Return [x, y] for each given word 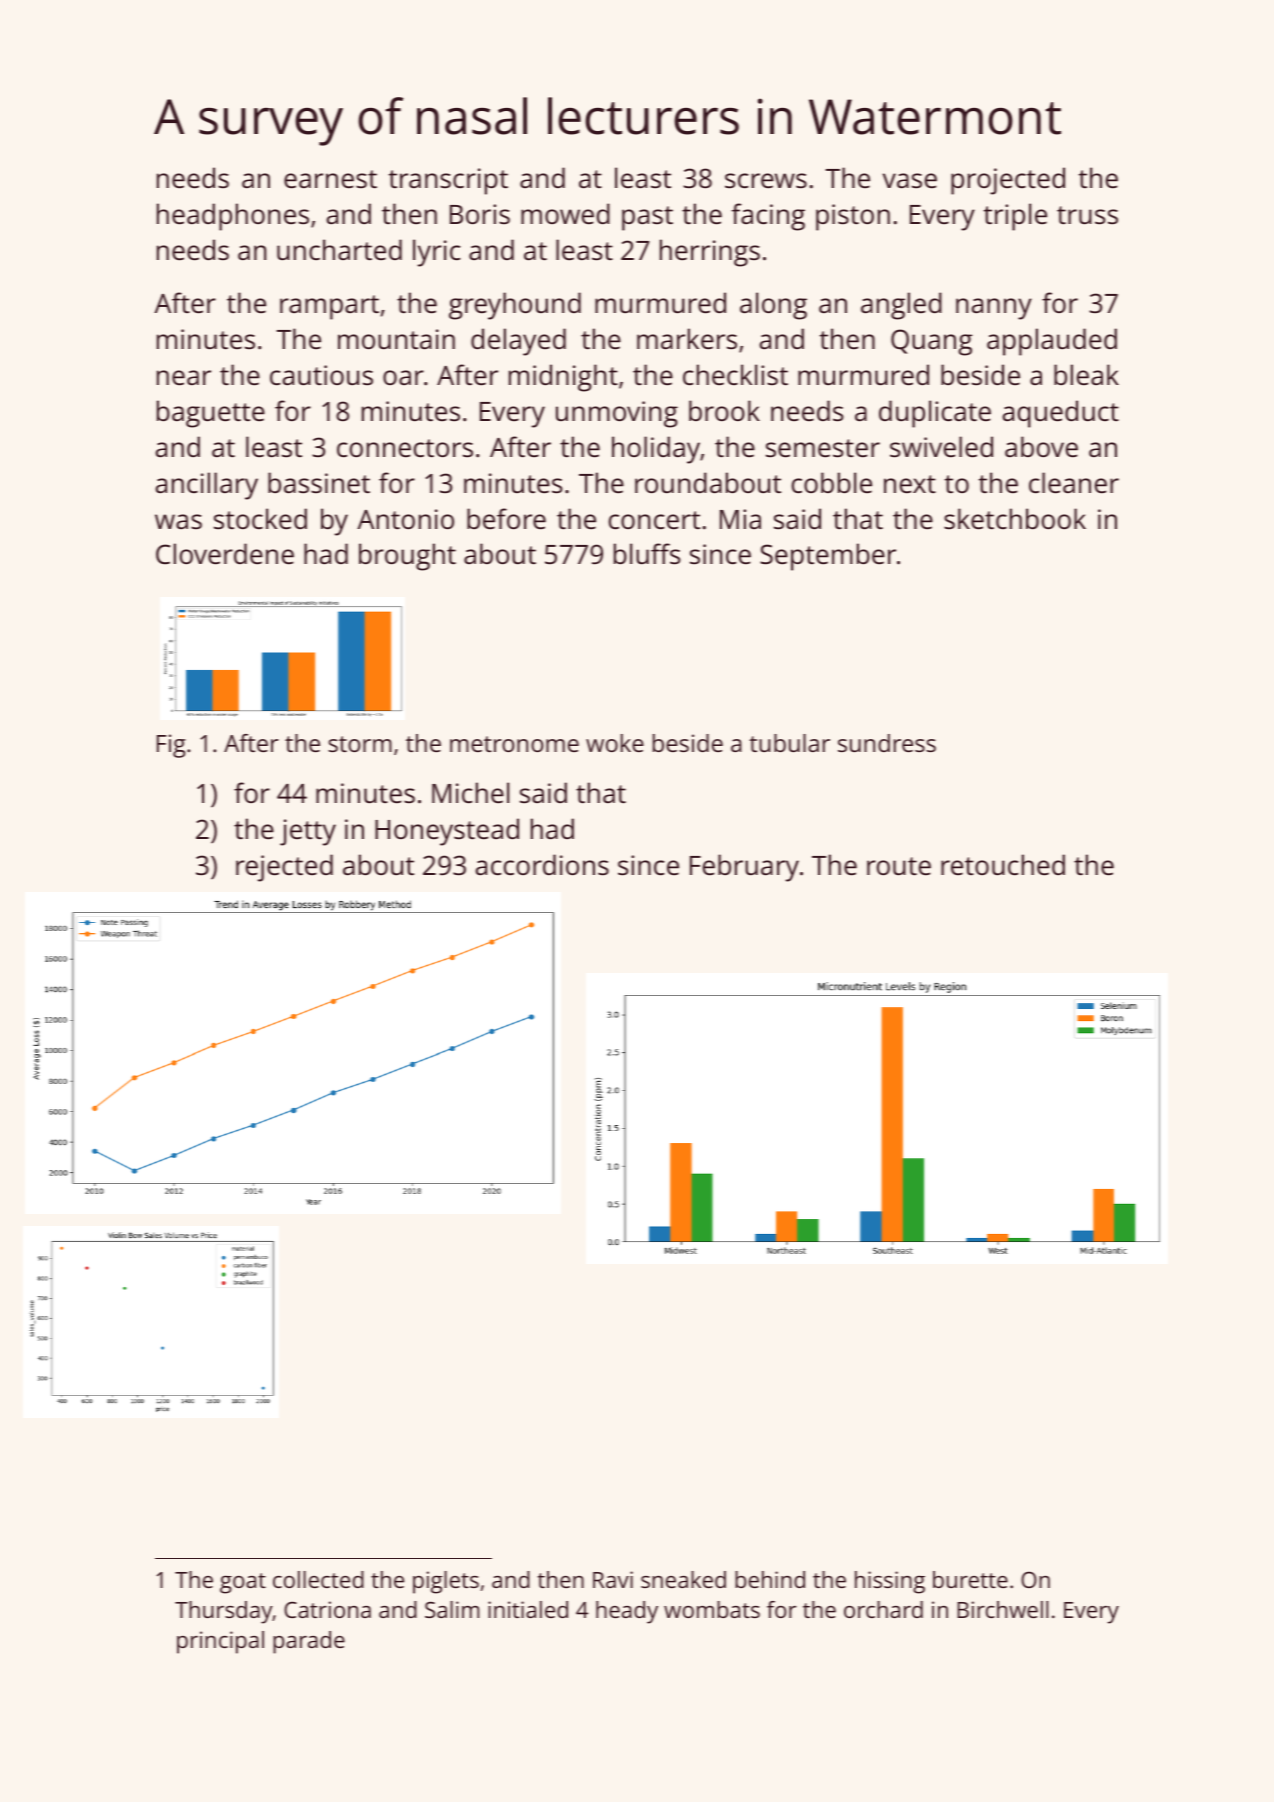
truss [1087, 215]
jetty [308, 832]
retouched [1003, 865]
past [647, 218]
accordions [542, 865]
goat [243, 1583]
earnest [330, 179]
